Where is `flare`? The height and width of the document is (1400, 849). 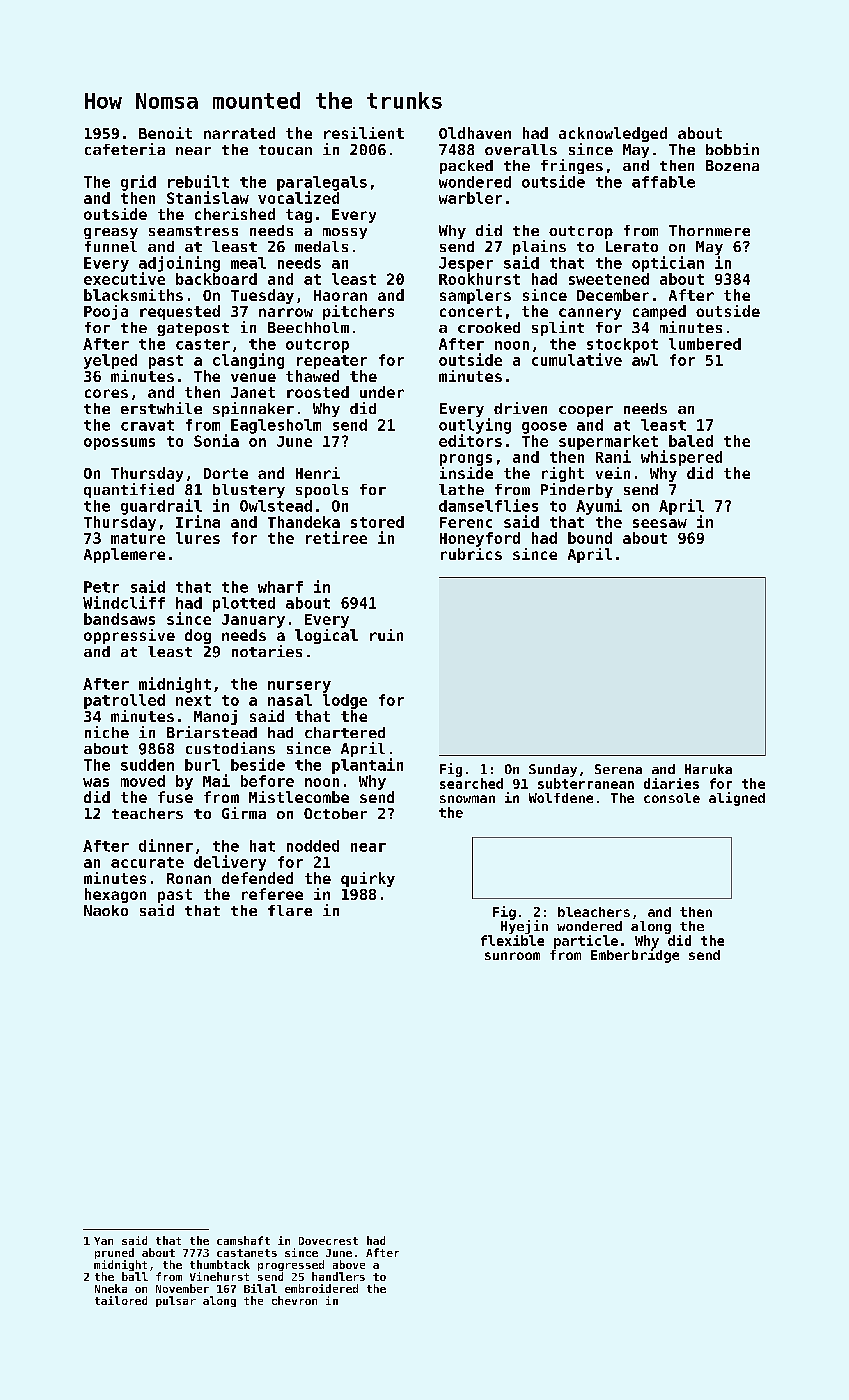 flare is located at coordinates (290, 910).
